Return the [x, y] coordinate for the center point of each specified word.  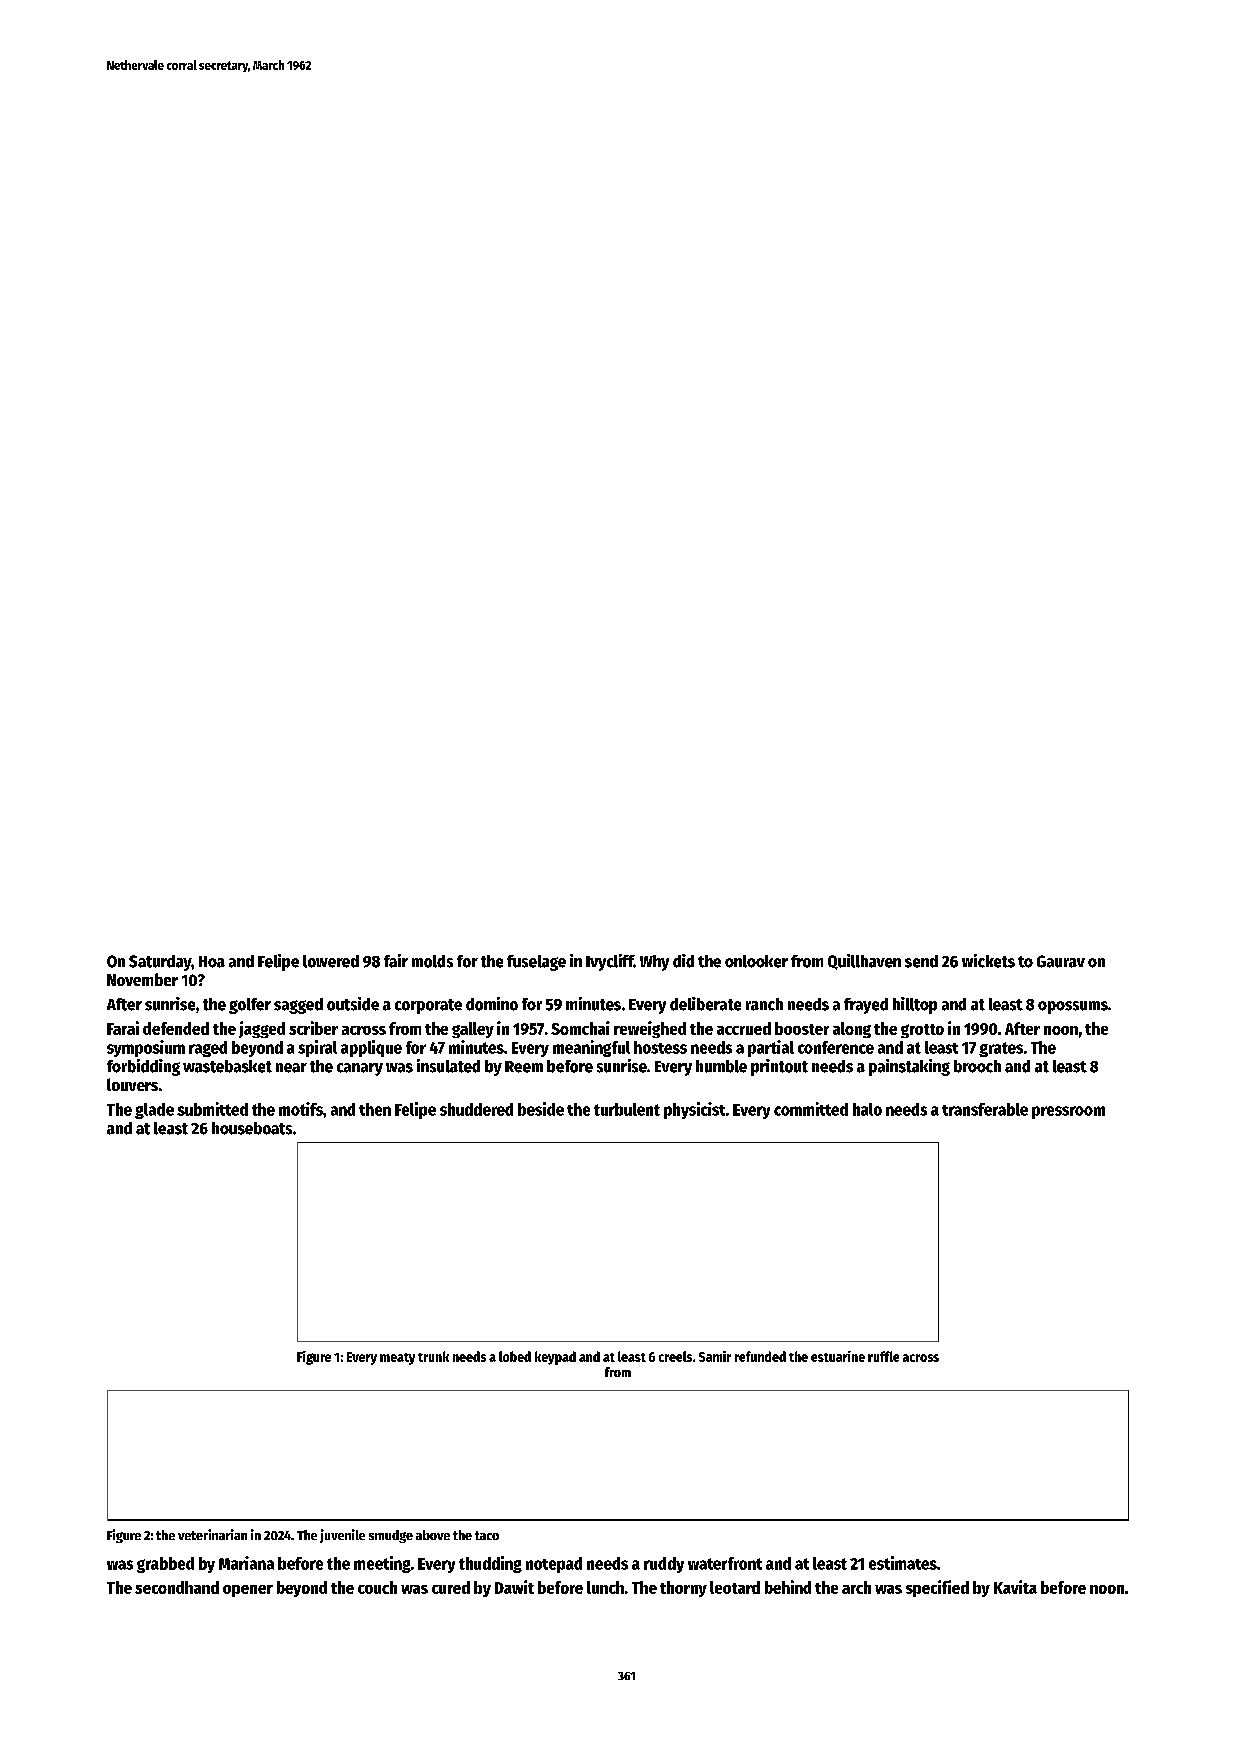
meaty [397, 1359]
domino [492, 1004]
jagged [262, 1029]
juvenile [342, 1536]
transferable [985, 1109]
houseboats [252, 1128]
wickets [988, 961]
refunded [760, 1356]
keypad [555, 1358]
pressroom [1068, 1112]
